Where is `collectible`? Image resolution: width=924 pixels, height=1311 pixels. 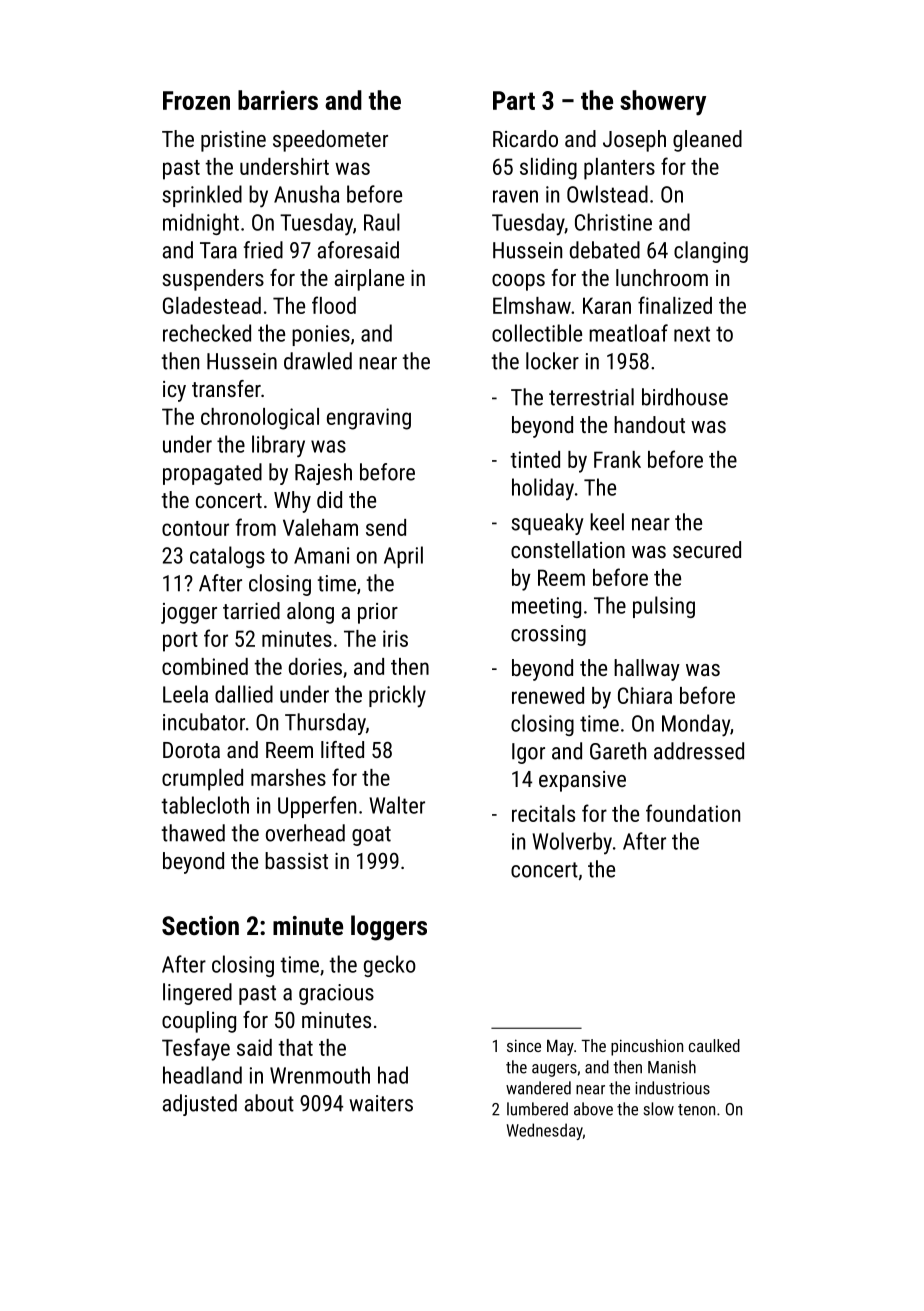
collectible is located at coordinates (537, 333).
